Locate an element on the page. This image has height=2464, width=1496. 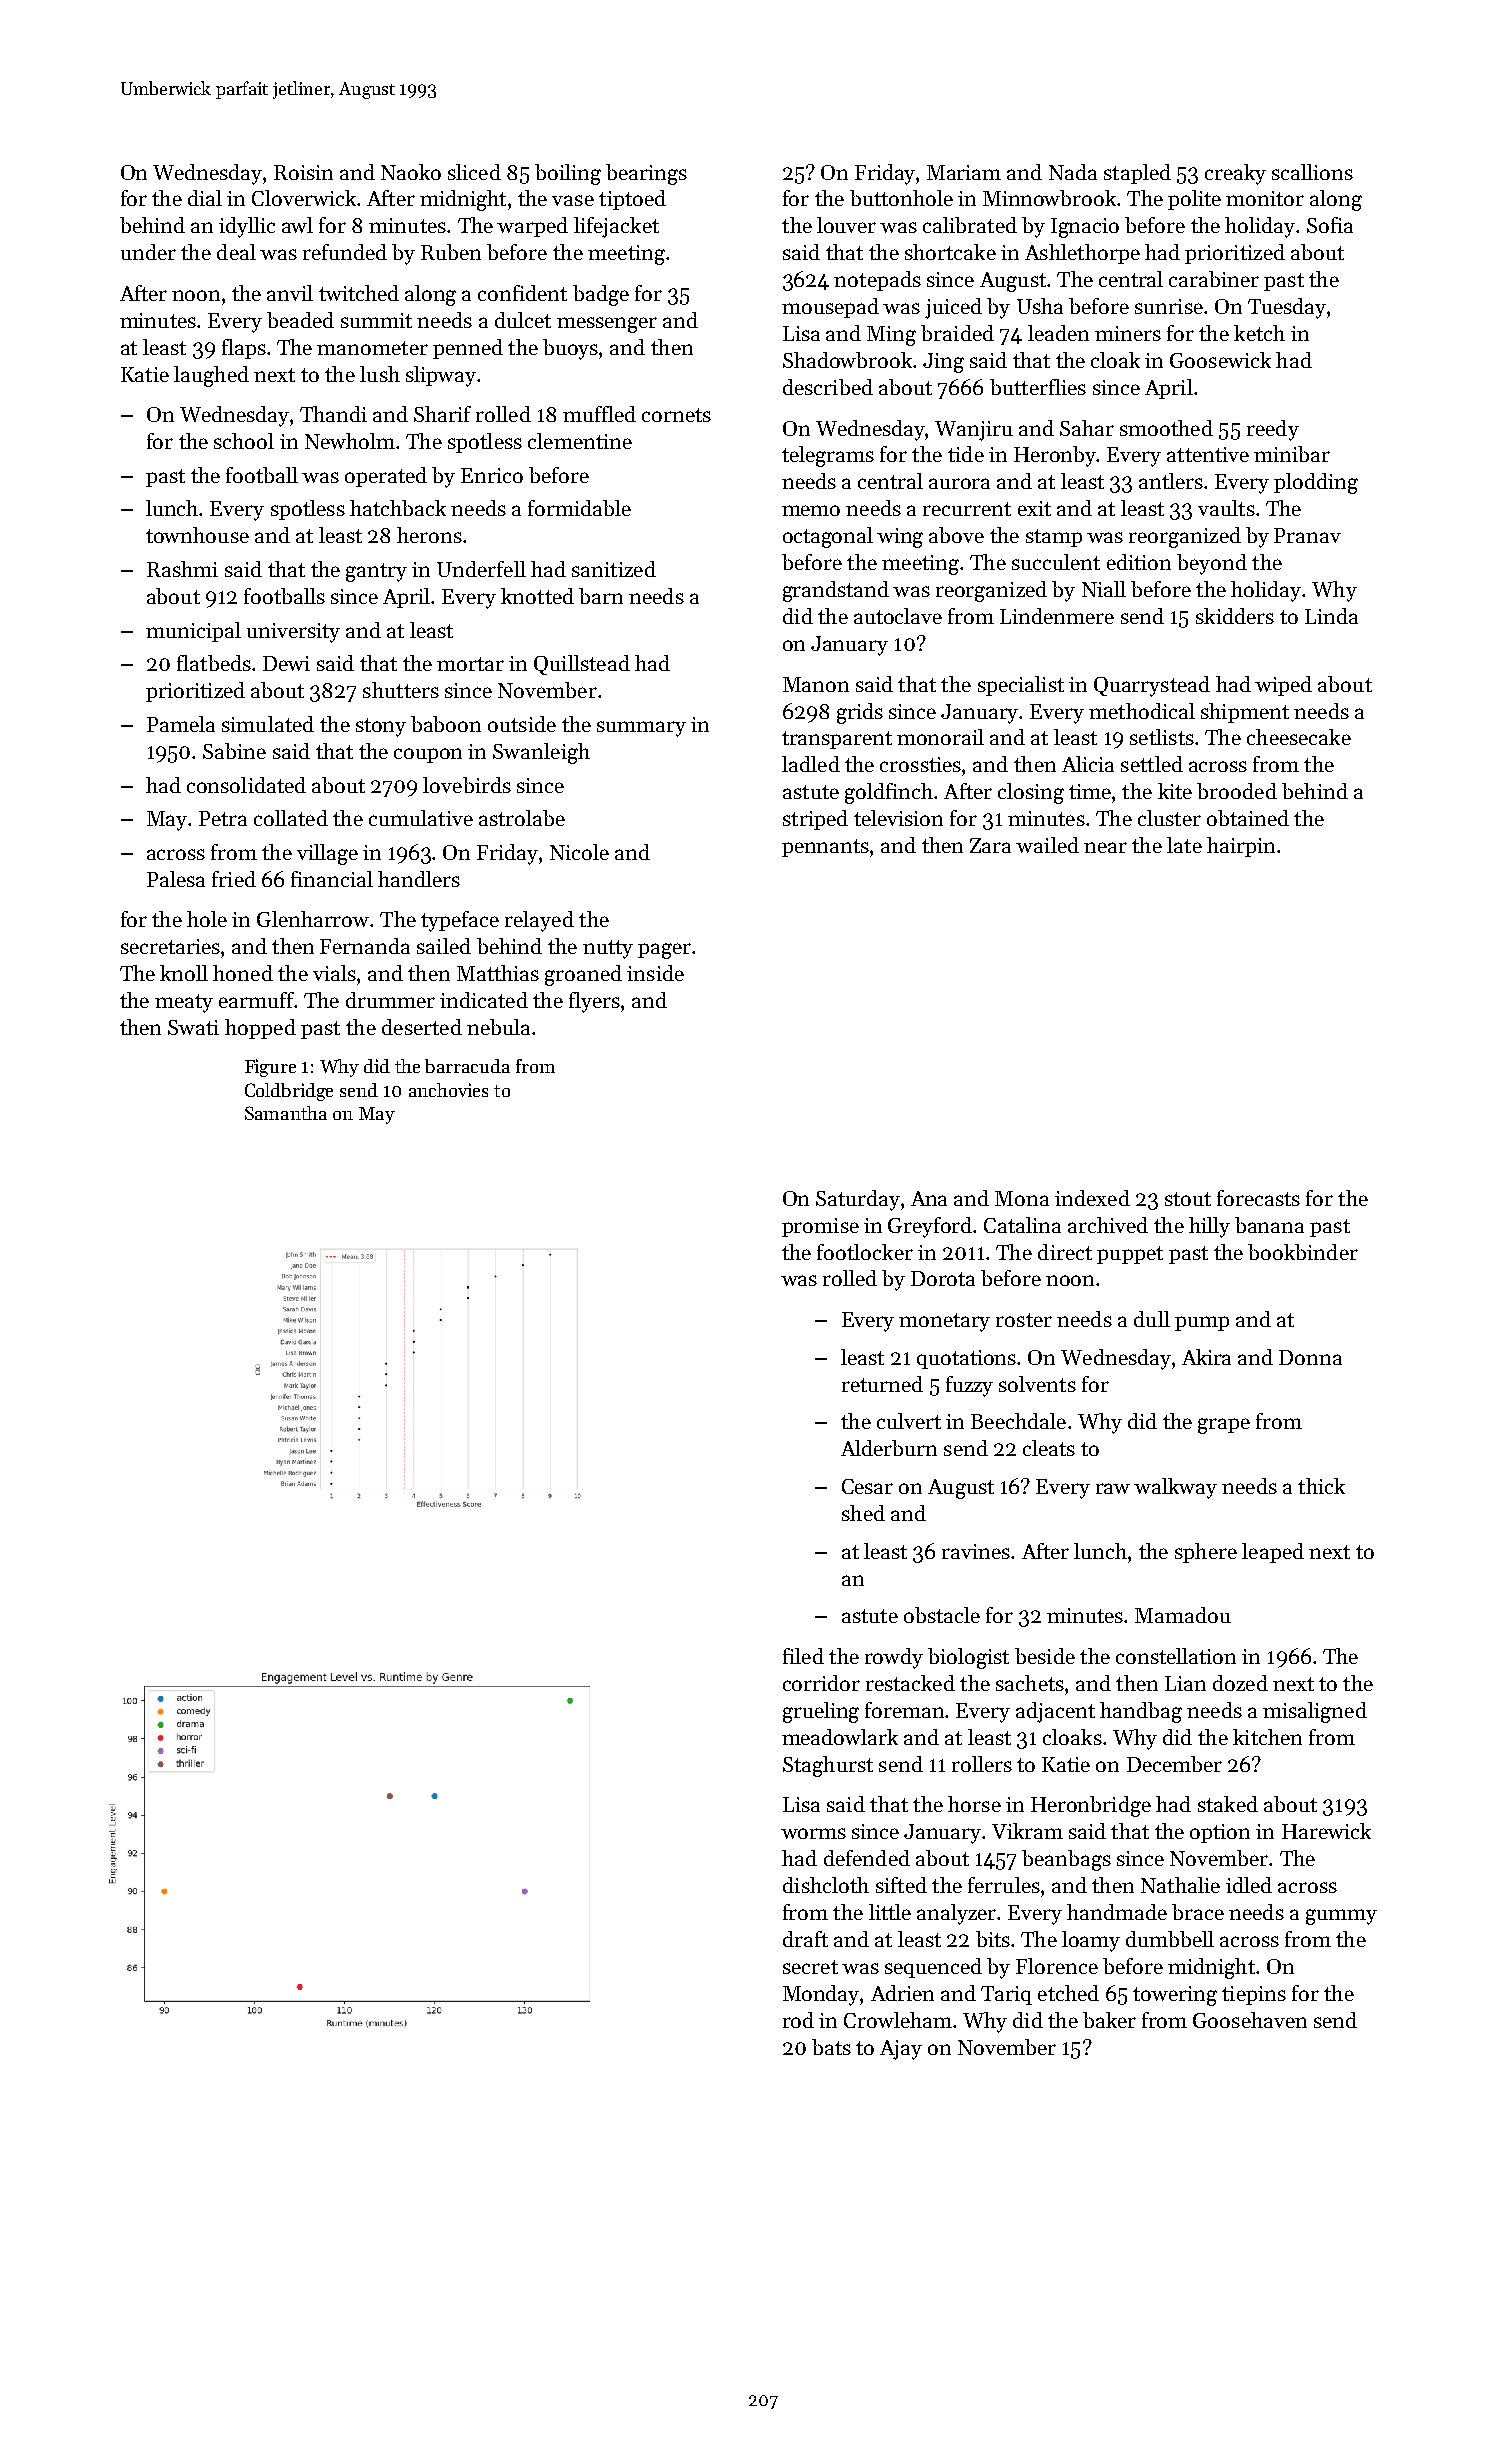
lifejacket is located at coordinates (616, 227).
